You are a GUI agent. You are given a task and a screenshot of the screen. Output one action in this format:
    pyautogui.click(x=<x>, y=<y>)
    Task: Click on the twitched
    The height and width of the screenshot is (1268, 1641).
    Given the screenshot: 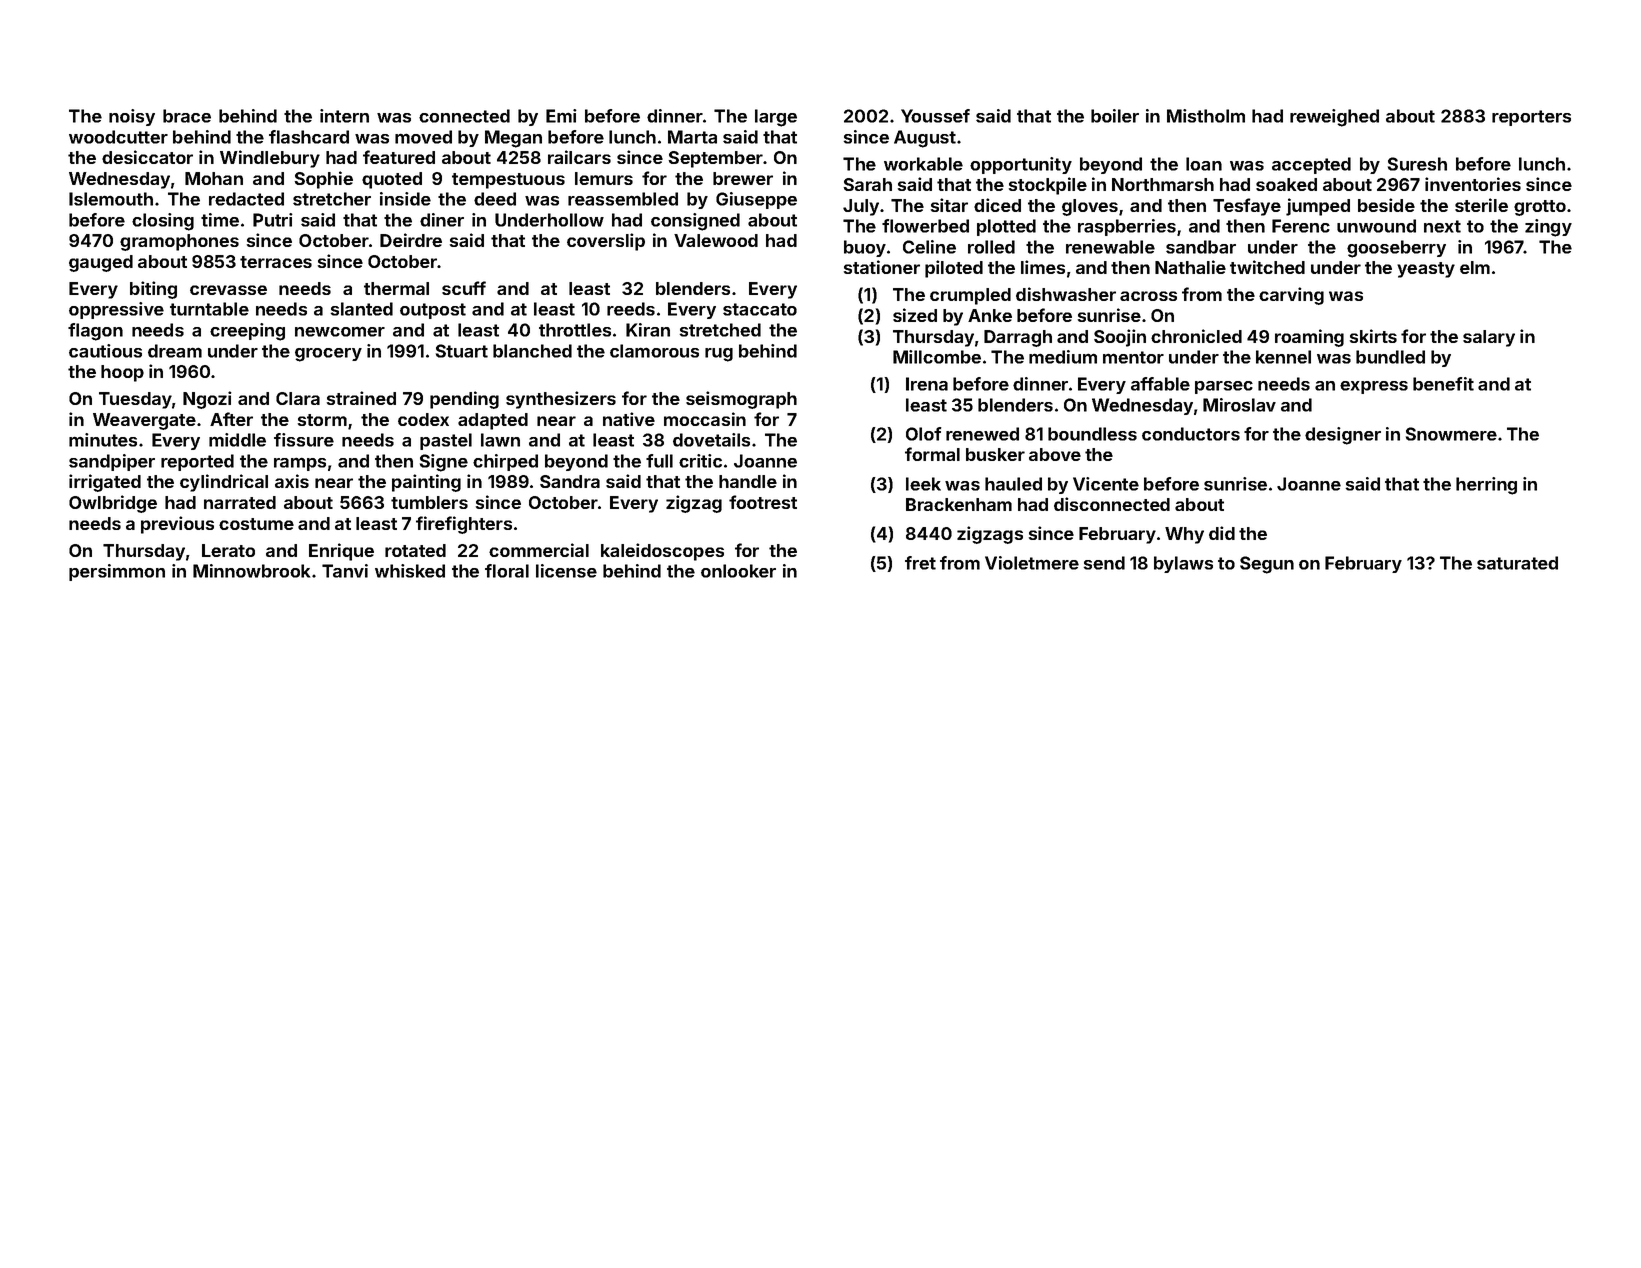 What is the action you would take?
    pyautogui.click(x=1267, y=267)
